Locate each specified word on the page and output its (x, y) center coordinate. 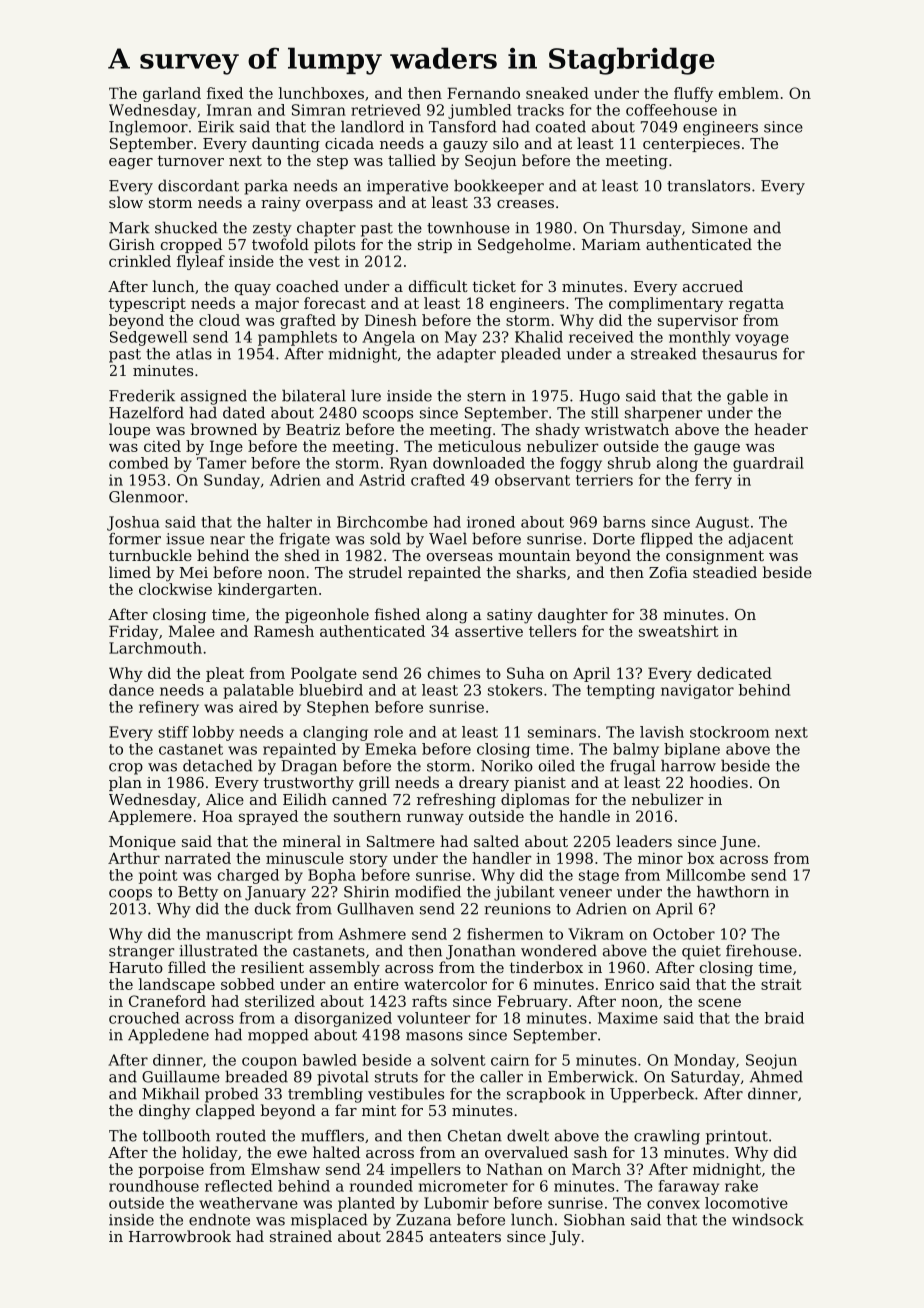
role (388, 732)
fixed (225, 93)
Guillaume (181, 1076)
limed (130, 572)
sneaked (557, 93)
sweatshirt (679, 631)
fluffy (693, 94)
